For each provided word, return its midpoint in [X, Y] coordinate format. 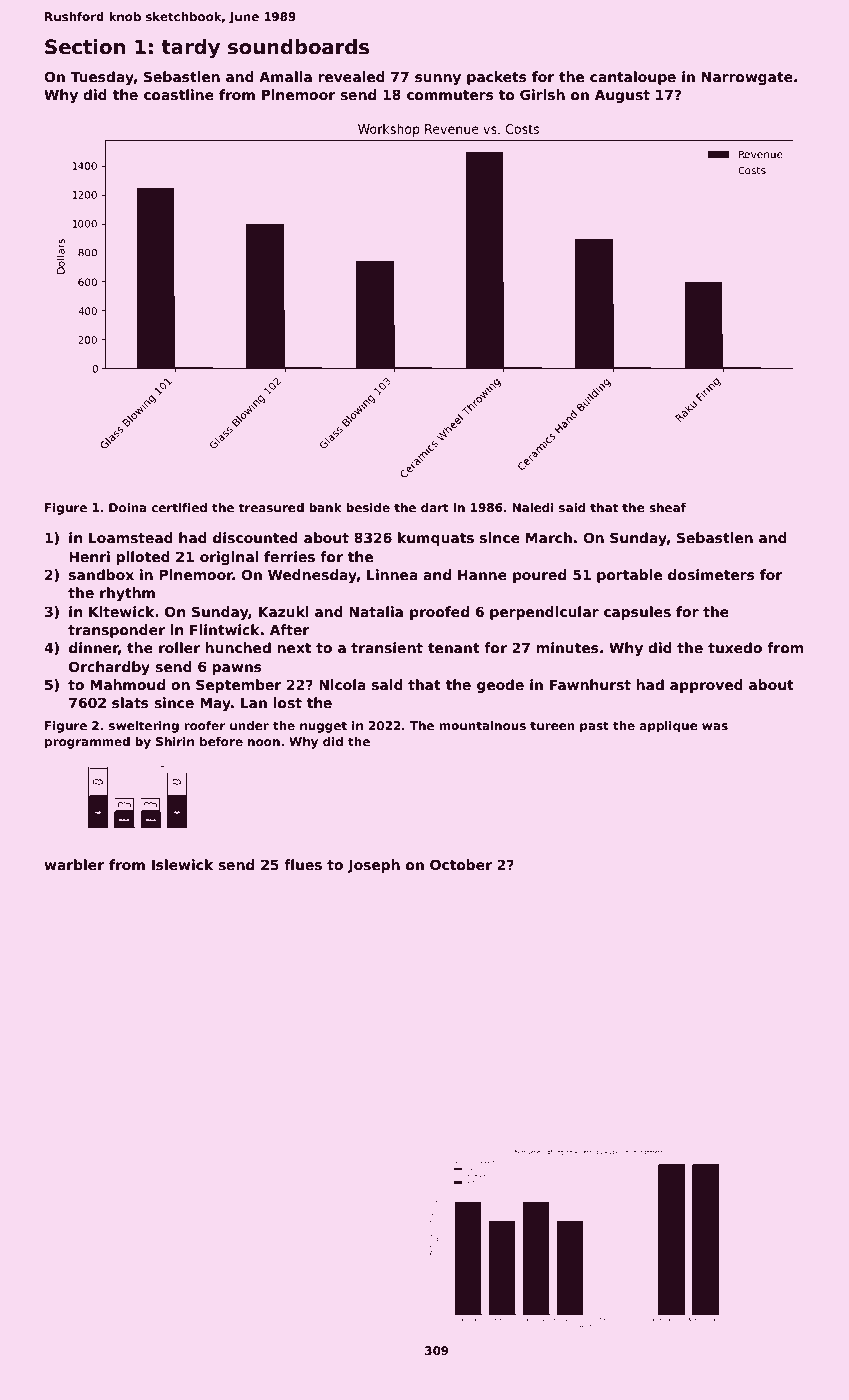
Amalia [285, 76]
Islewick [182, 864]
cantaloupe [633, 78]
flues [303, 864]
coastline [179, 94]
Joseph [373, 866]
